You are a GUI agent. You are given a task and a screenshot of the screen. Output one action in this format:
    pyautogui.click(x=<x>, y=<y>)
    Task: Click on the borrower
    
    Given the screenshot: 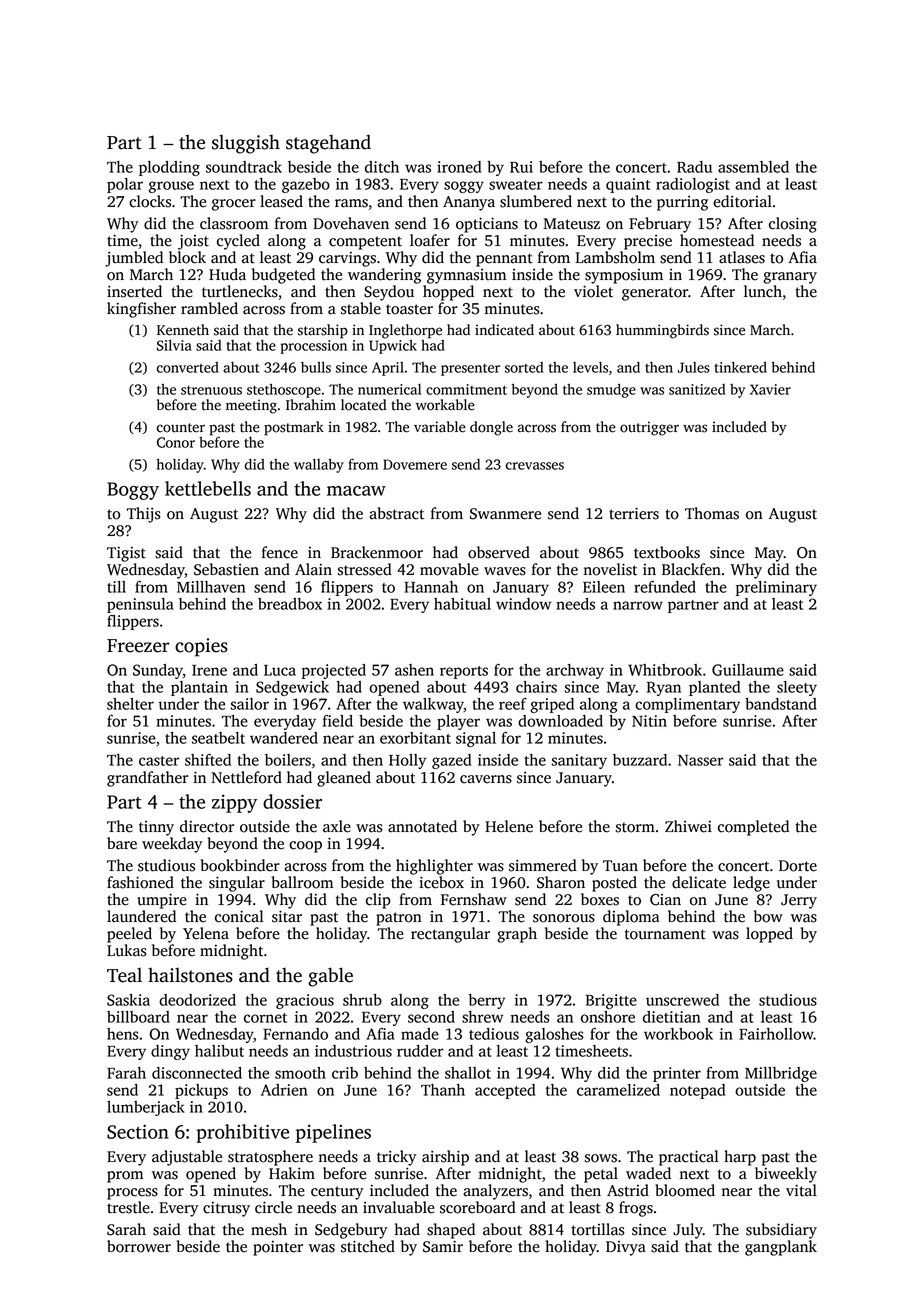 What is the action you would take?
    pyautogui.click(x=139, y=1246)
